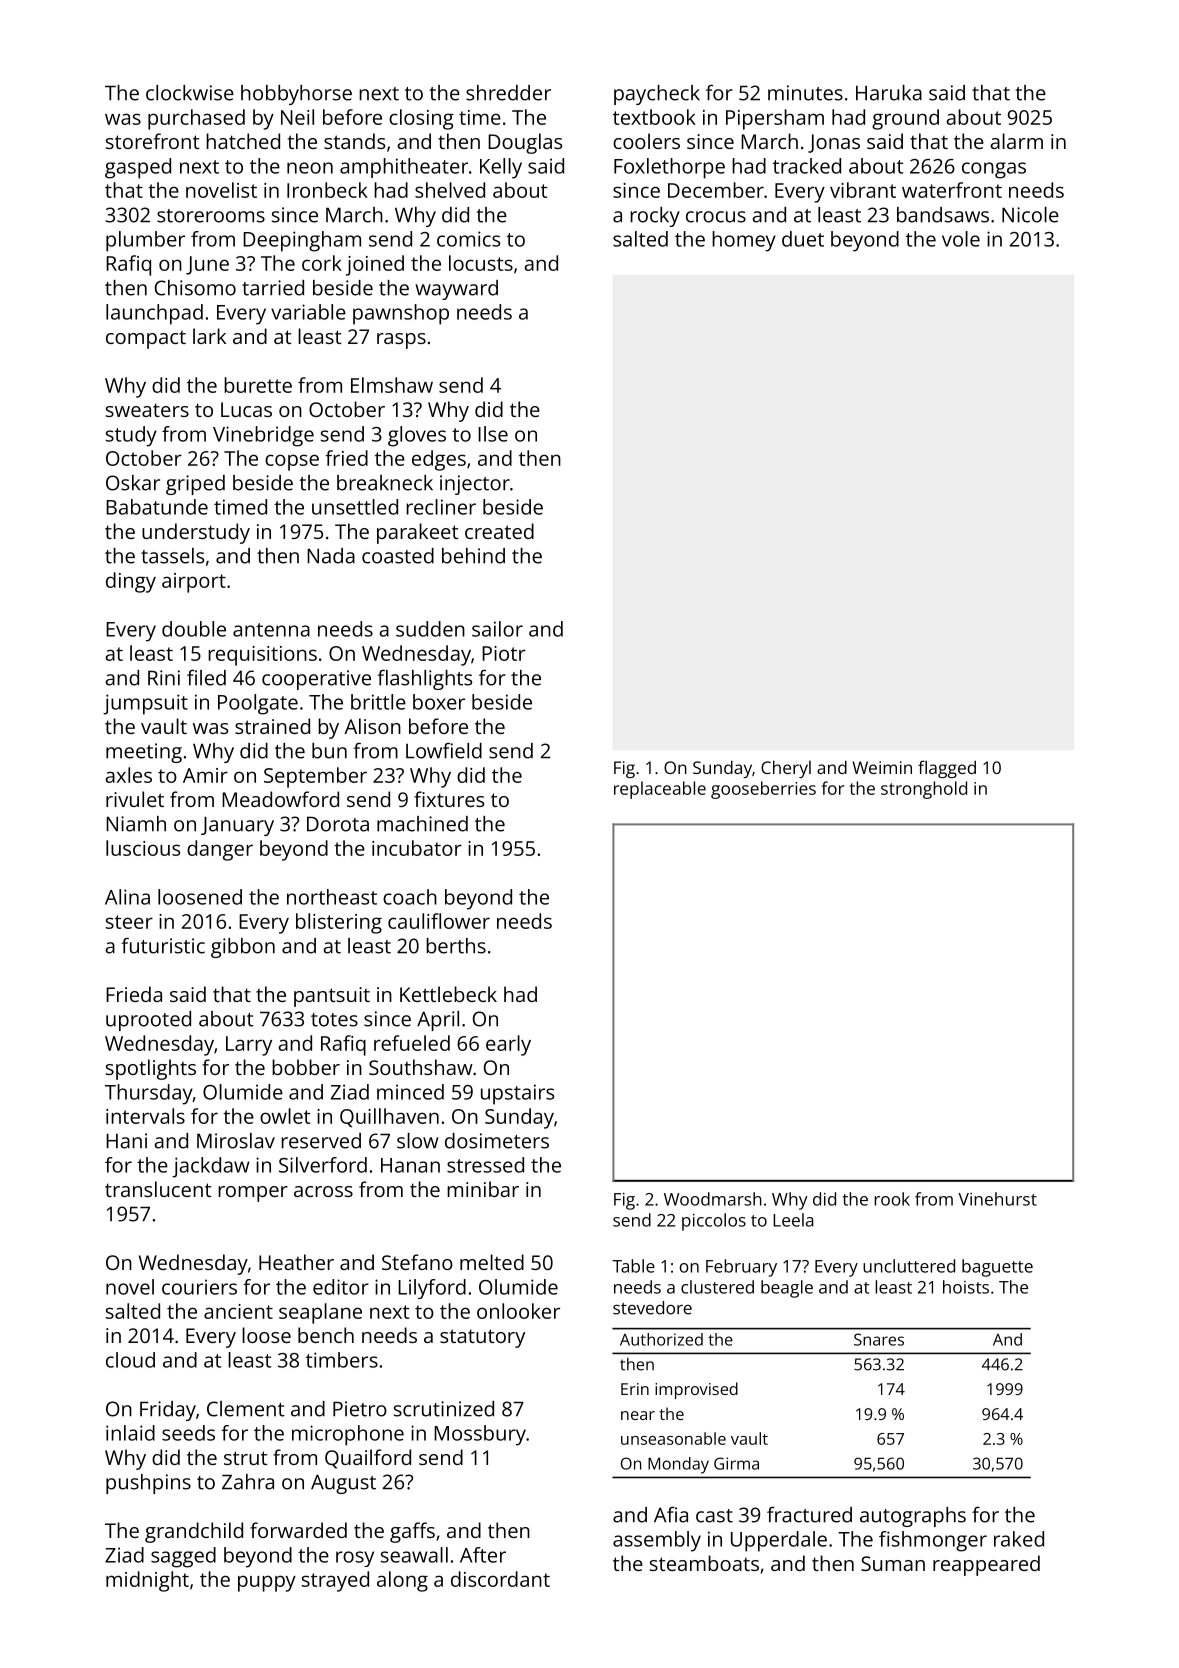 Image resolution: width=1179 pixels, height=1668 pixels. Describe the element at coordinates (499, 531) in the image. I see `created` at that location.
